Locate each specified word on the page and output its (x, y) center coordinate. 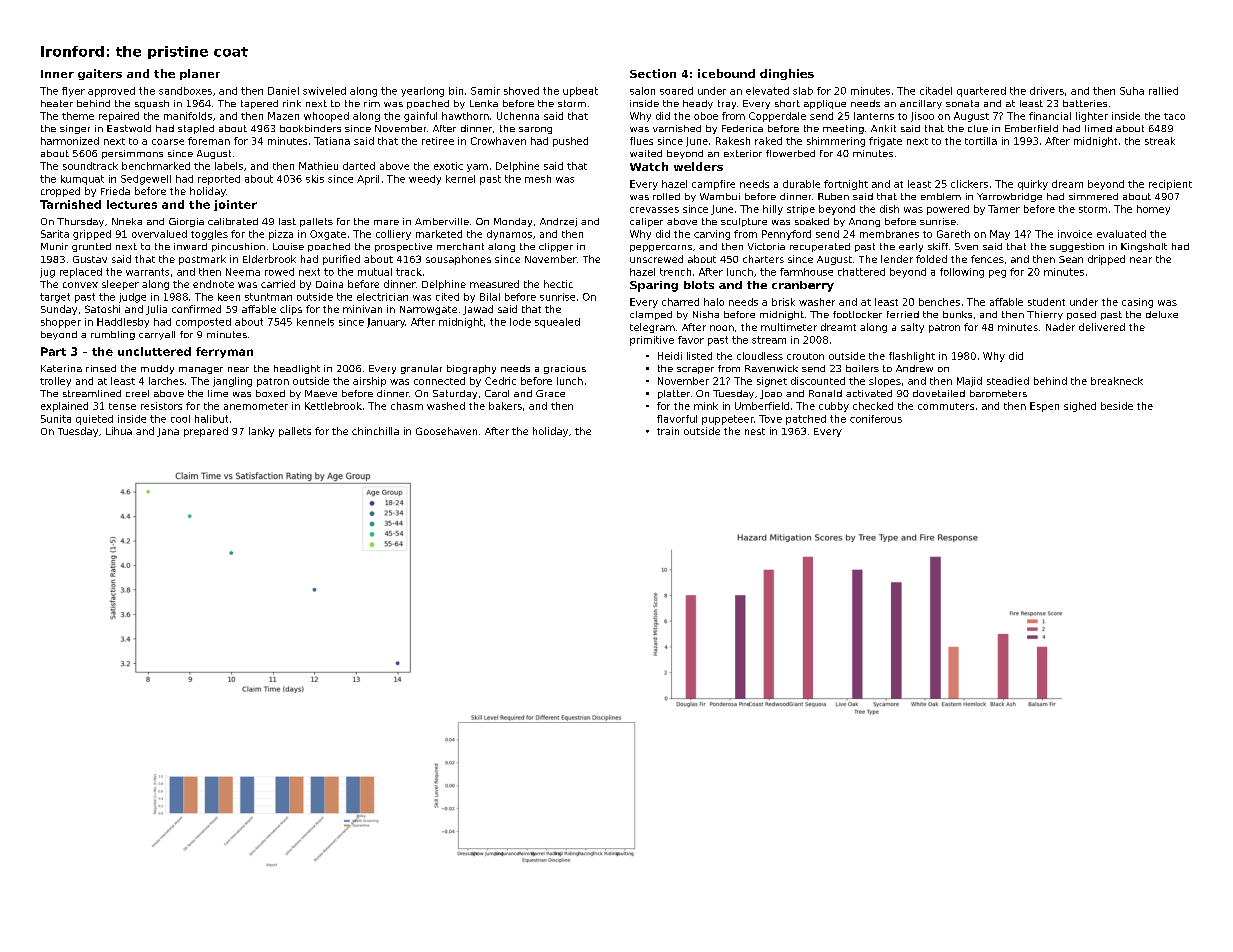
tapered (259, 104)
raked (768, 141)
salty (912, 328)
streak (1160, 141)
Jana (168, 432)
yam (477, 168)
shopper (61, 323)
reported (219, 180)
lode (520, 322)
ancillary (921, 104)
